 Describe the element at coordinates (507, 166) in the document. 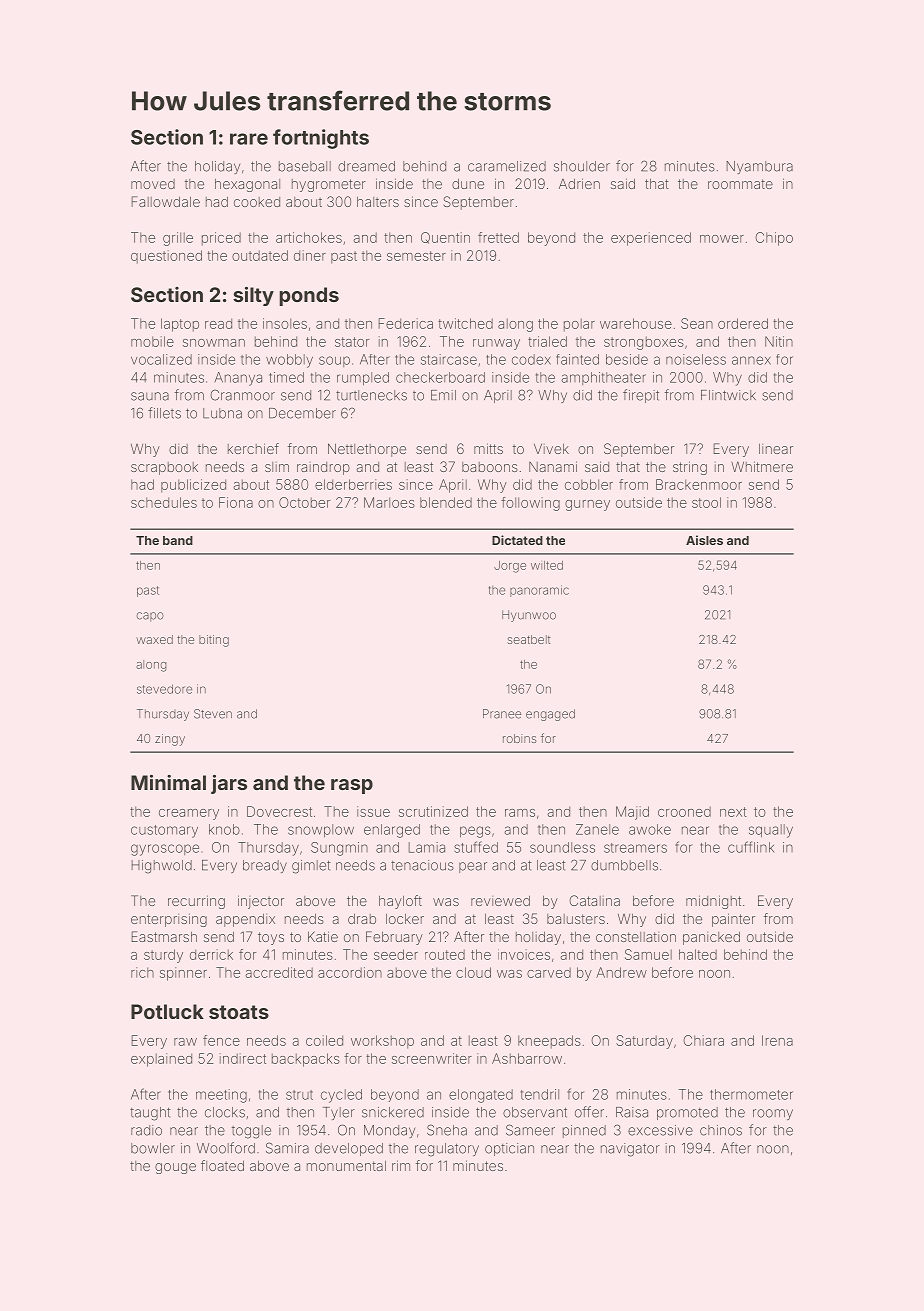

I see `caramelized` at that location.
